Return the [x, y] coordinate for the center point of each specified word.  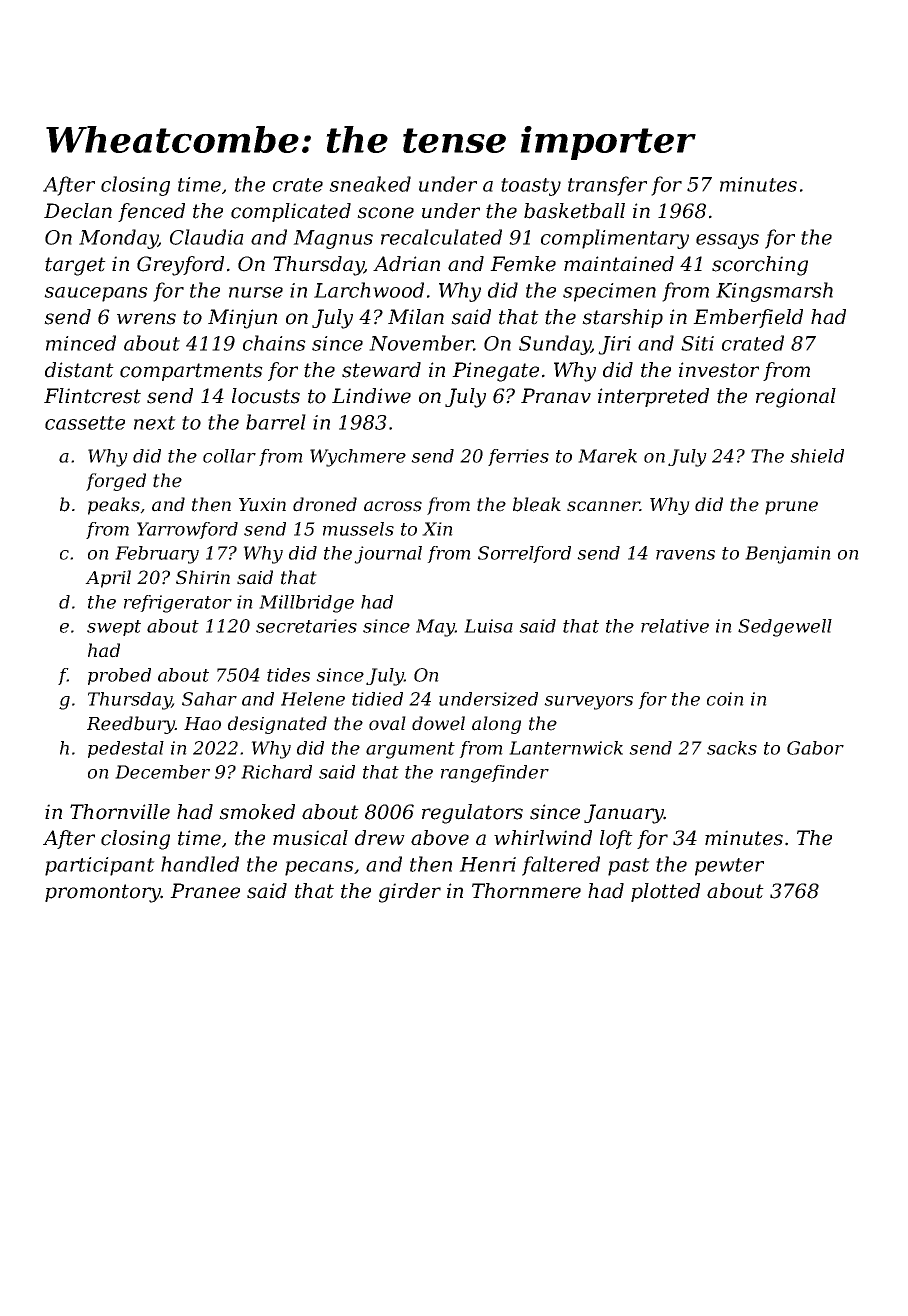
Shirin [203, 577]
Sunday [555, 345]
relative [675, 626]
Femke [523, 264]
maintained [619, 264]
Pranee [205, 891]
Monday [118, 239]
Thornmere [526, 891]
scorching [760, 266]
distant [79, 370]
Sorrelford [524, 554]
